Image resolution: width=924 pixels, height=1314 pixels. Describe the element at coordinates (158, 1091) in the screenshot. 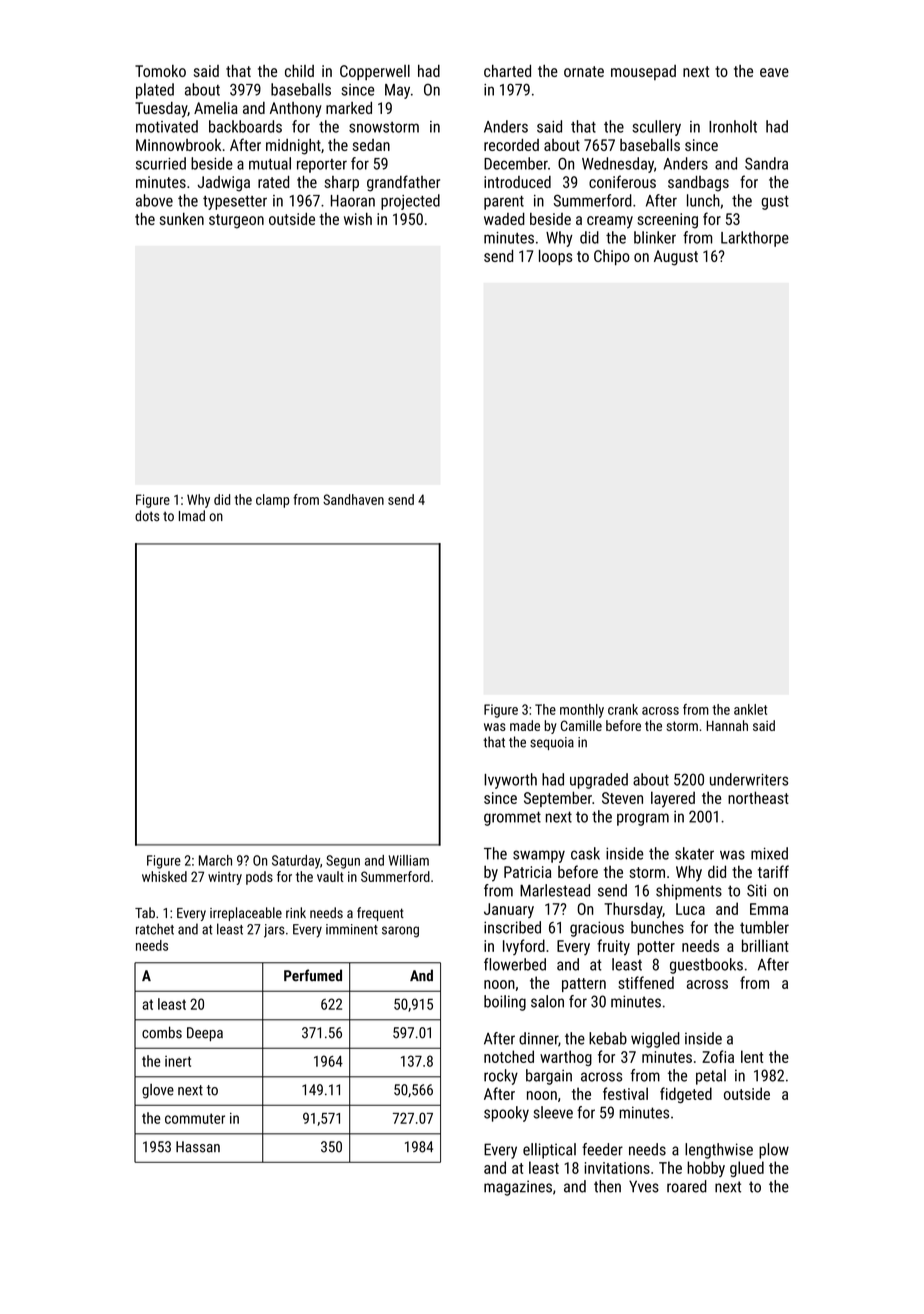

I see `glove` at that location.
